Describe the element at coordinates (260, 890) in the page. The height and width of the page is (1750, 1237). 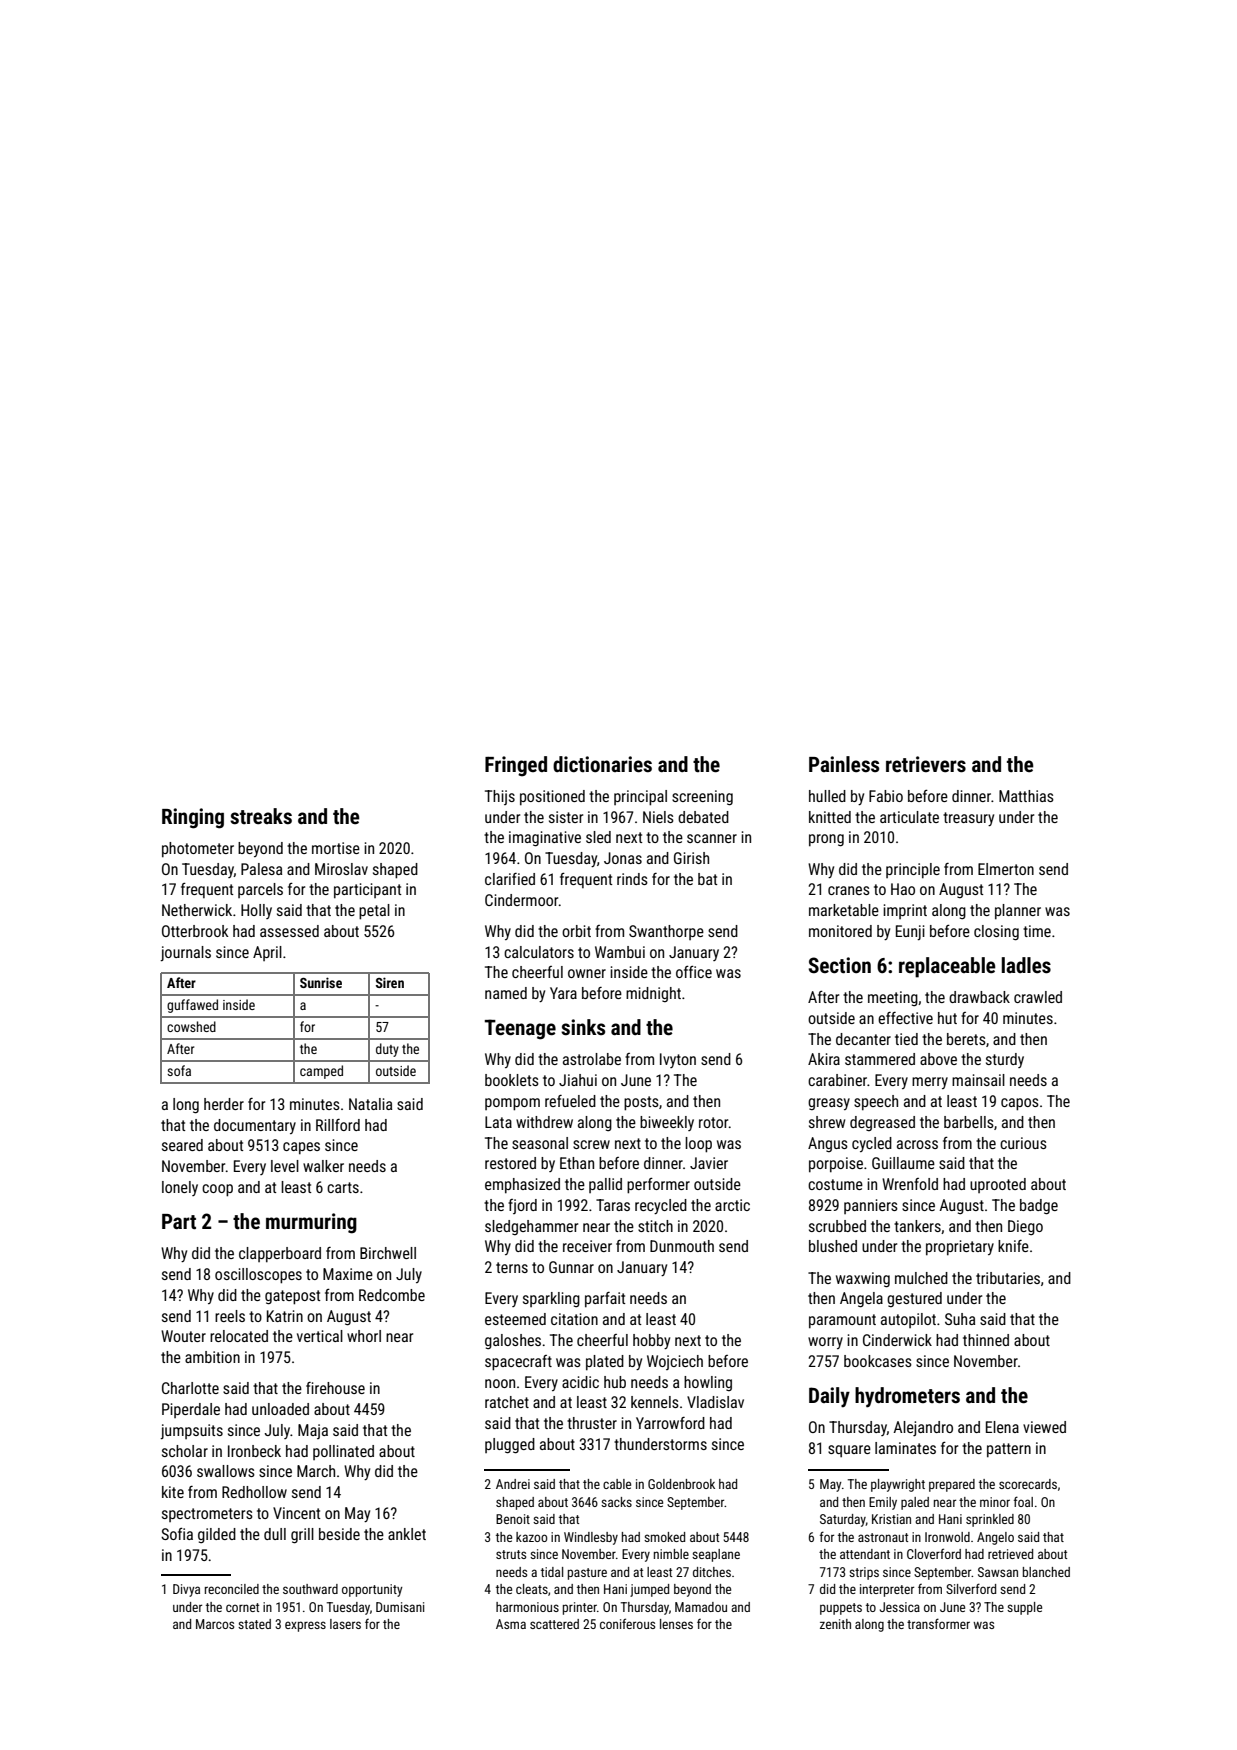
I see `parcels` at that location.
